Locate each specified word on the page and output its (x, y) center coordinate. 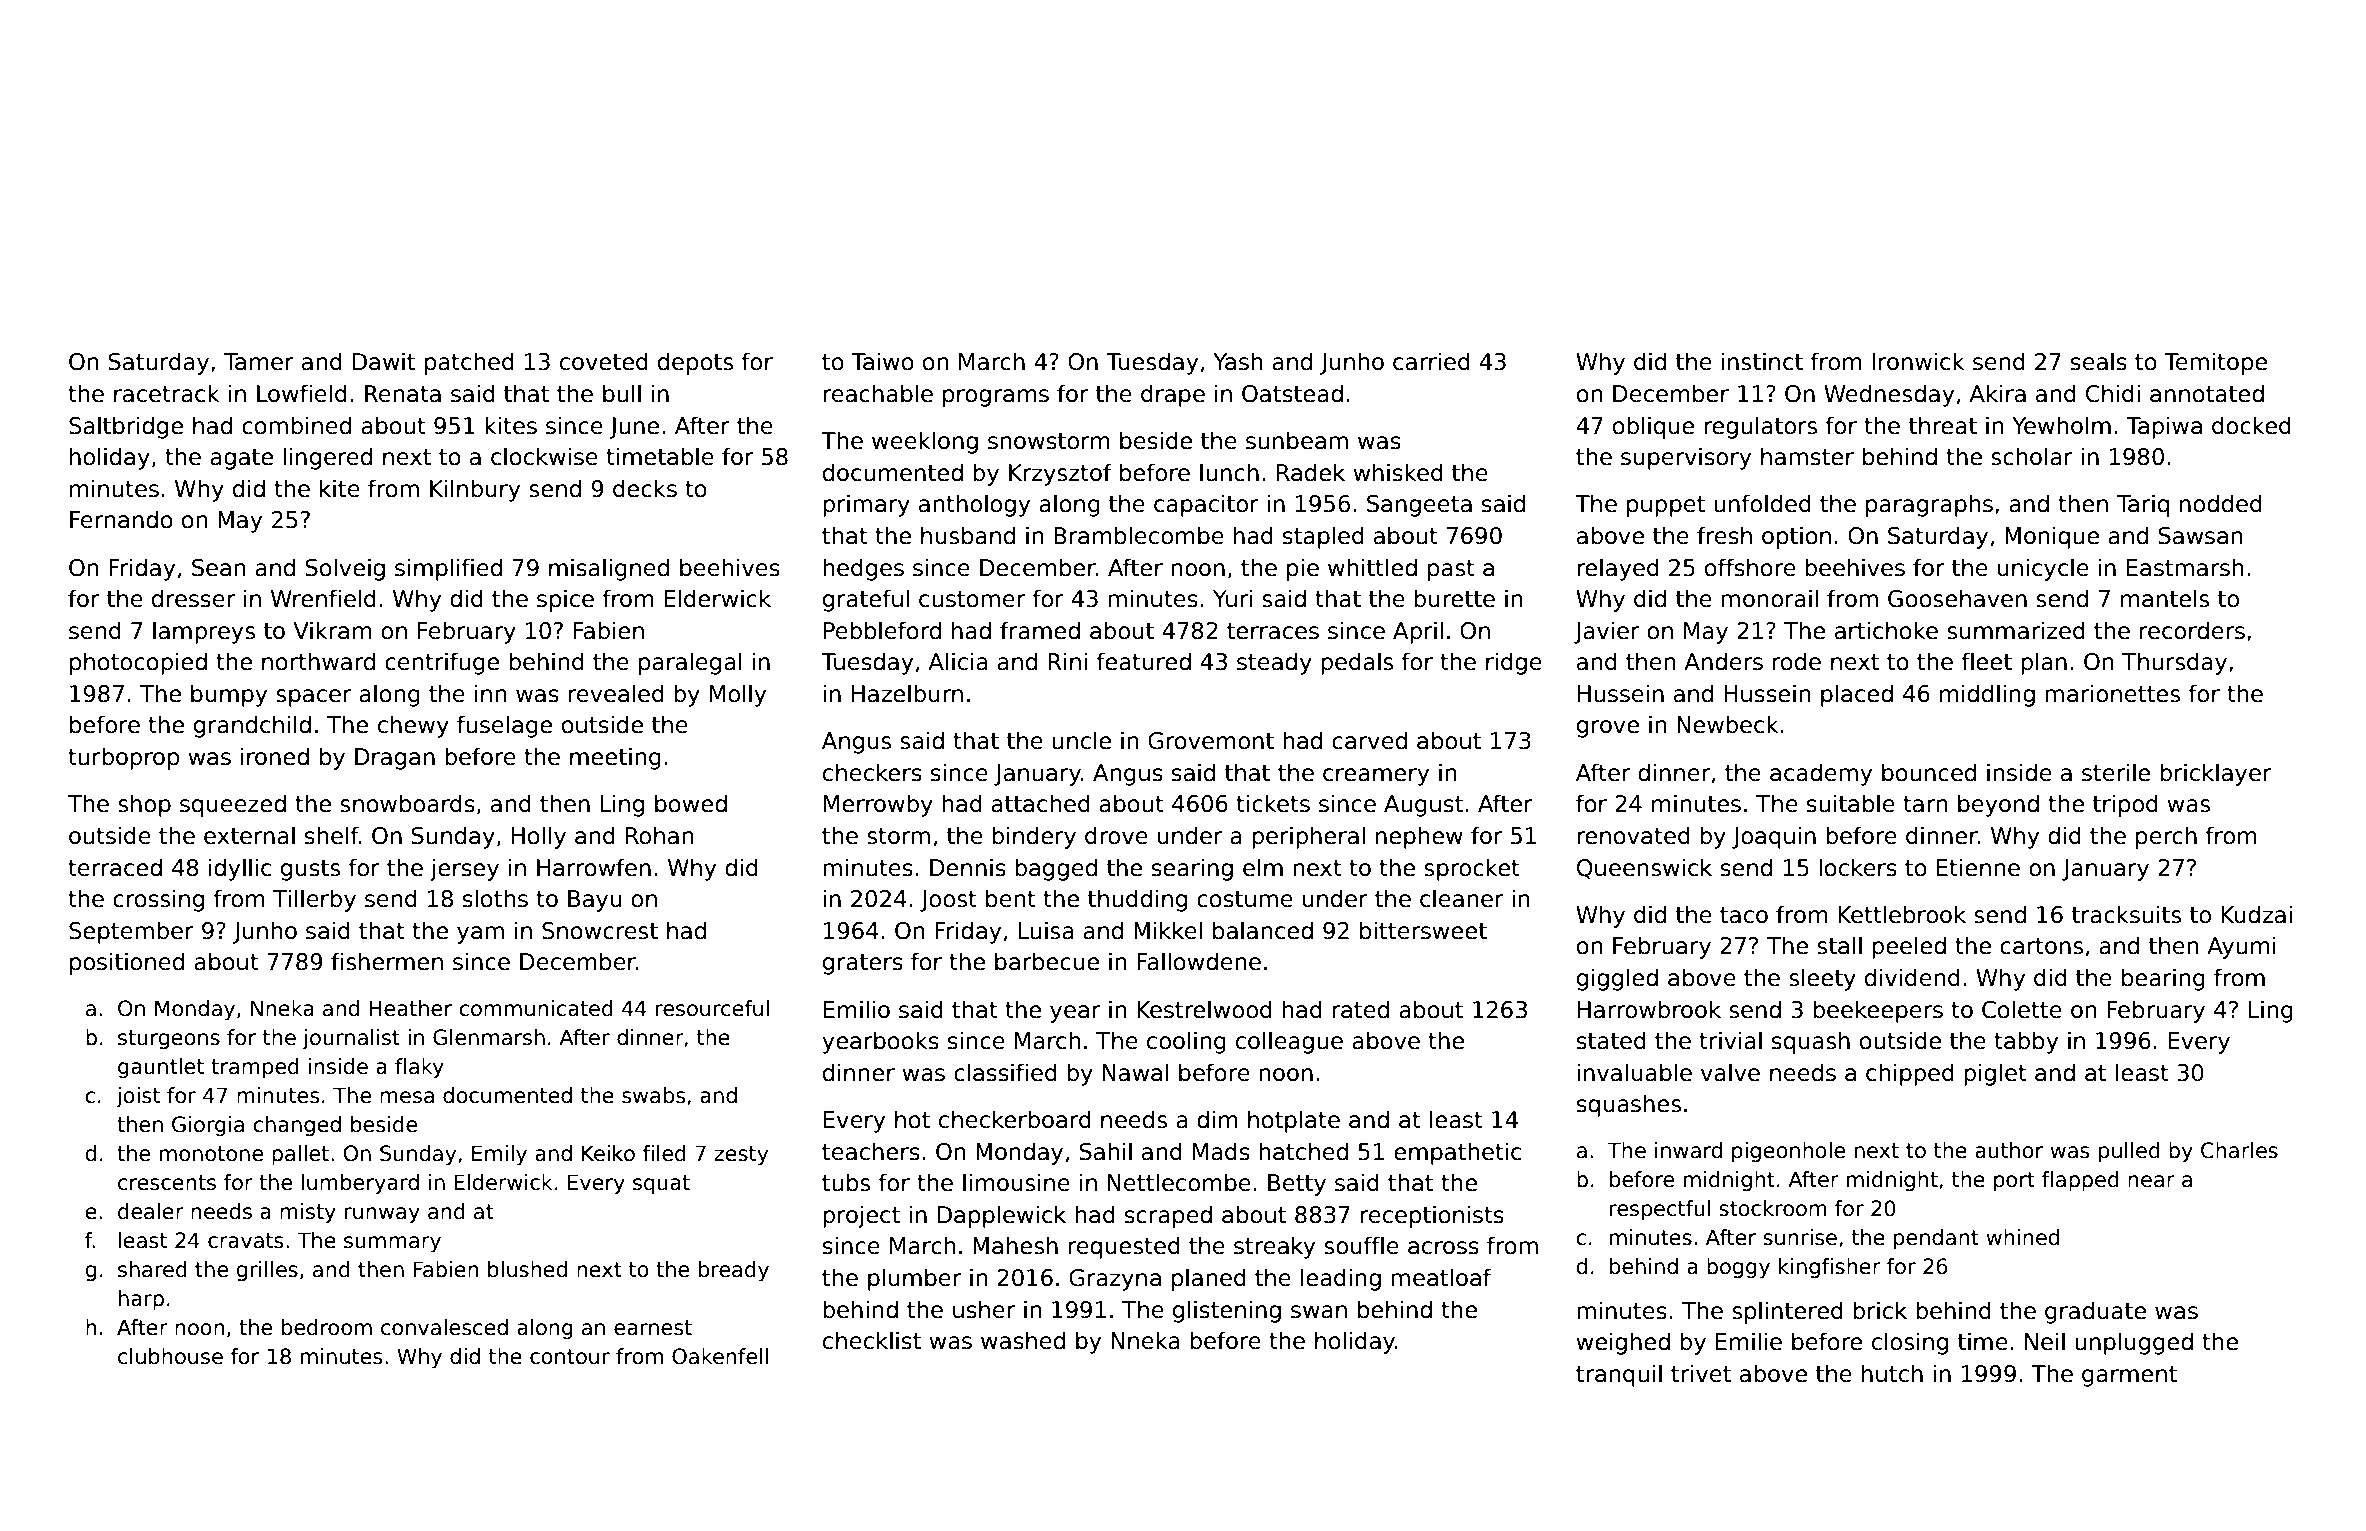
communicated (536, 1008)
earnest (653, 1328)
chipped (1910, 1074)
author (2009, 1150)
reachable (878, 393)
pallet (300, 1155)
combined (296, 425)
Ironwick (1918, 361)
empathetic (1457, 1153)
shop (144, 805)
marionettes (2112, 693)
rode (1797, 661)
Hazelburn (907, 693)
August (1423, 806)
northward (318, 661)
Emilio (857, 1009)
